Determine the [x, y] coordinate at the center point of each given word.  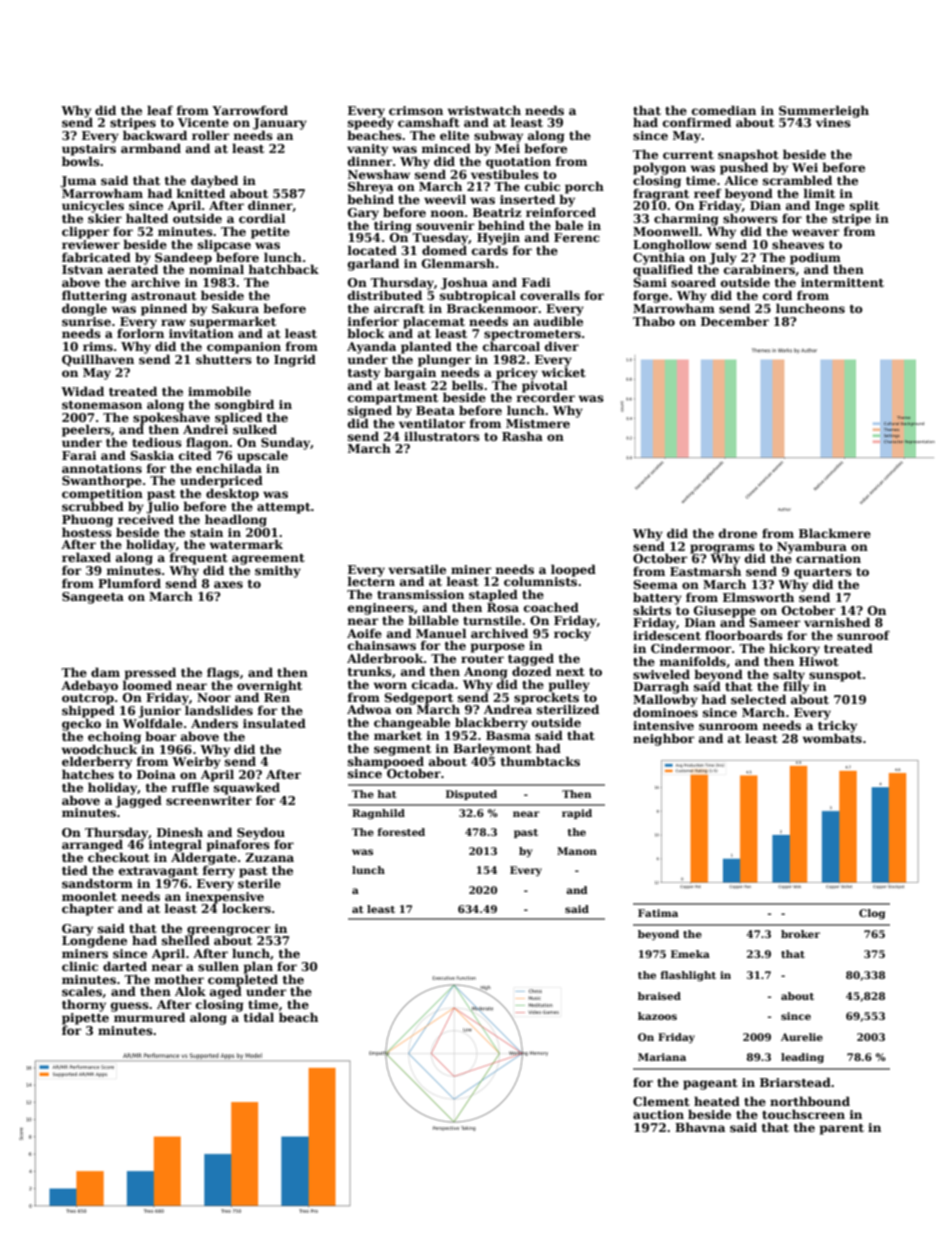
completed [243, 980]
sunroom [728, 726]
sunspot [835, 676]
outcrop [88, 699]
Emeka [690, 954]
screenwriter [209, 800]
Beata [435, 410]
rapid [577, 814]
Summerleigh [824, 111]
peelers [86, 430]
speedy [371, 124]
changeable [412, 723]
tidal [259, 1017]
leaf [160, 110]
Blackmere [835, 533]
